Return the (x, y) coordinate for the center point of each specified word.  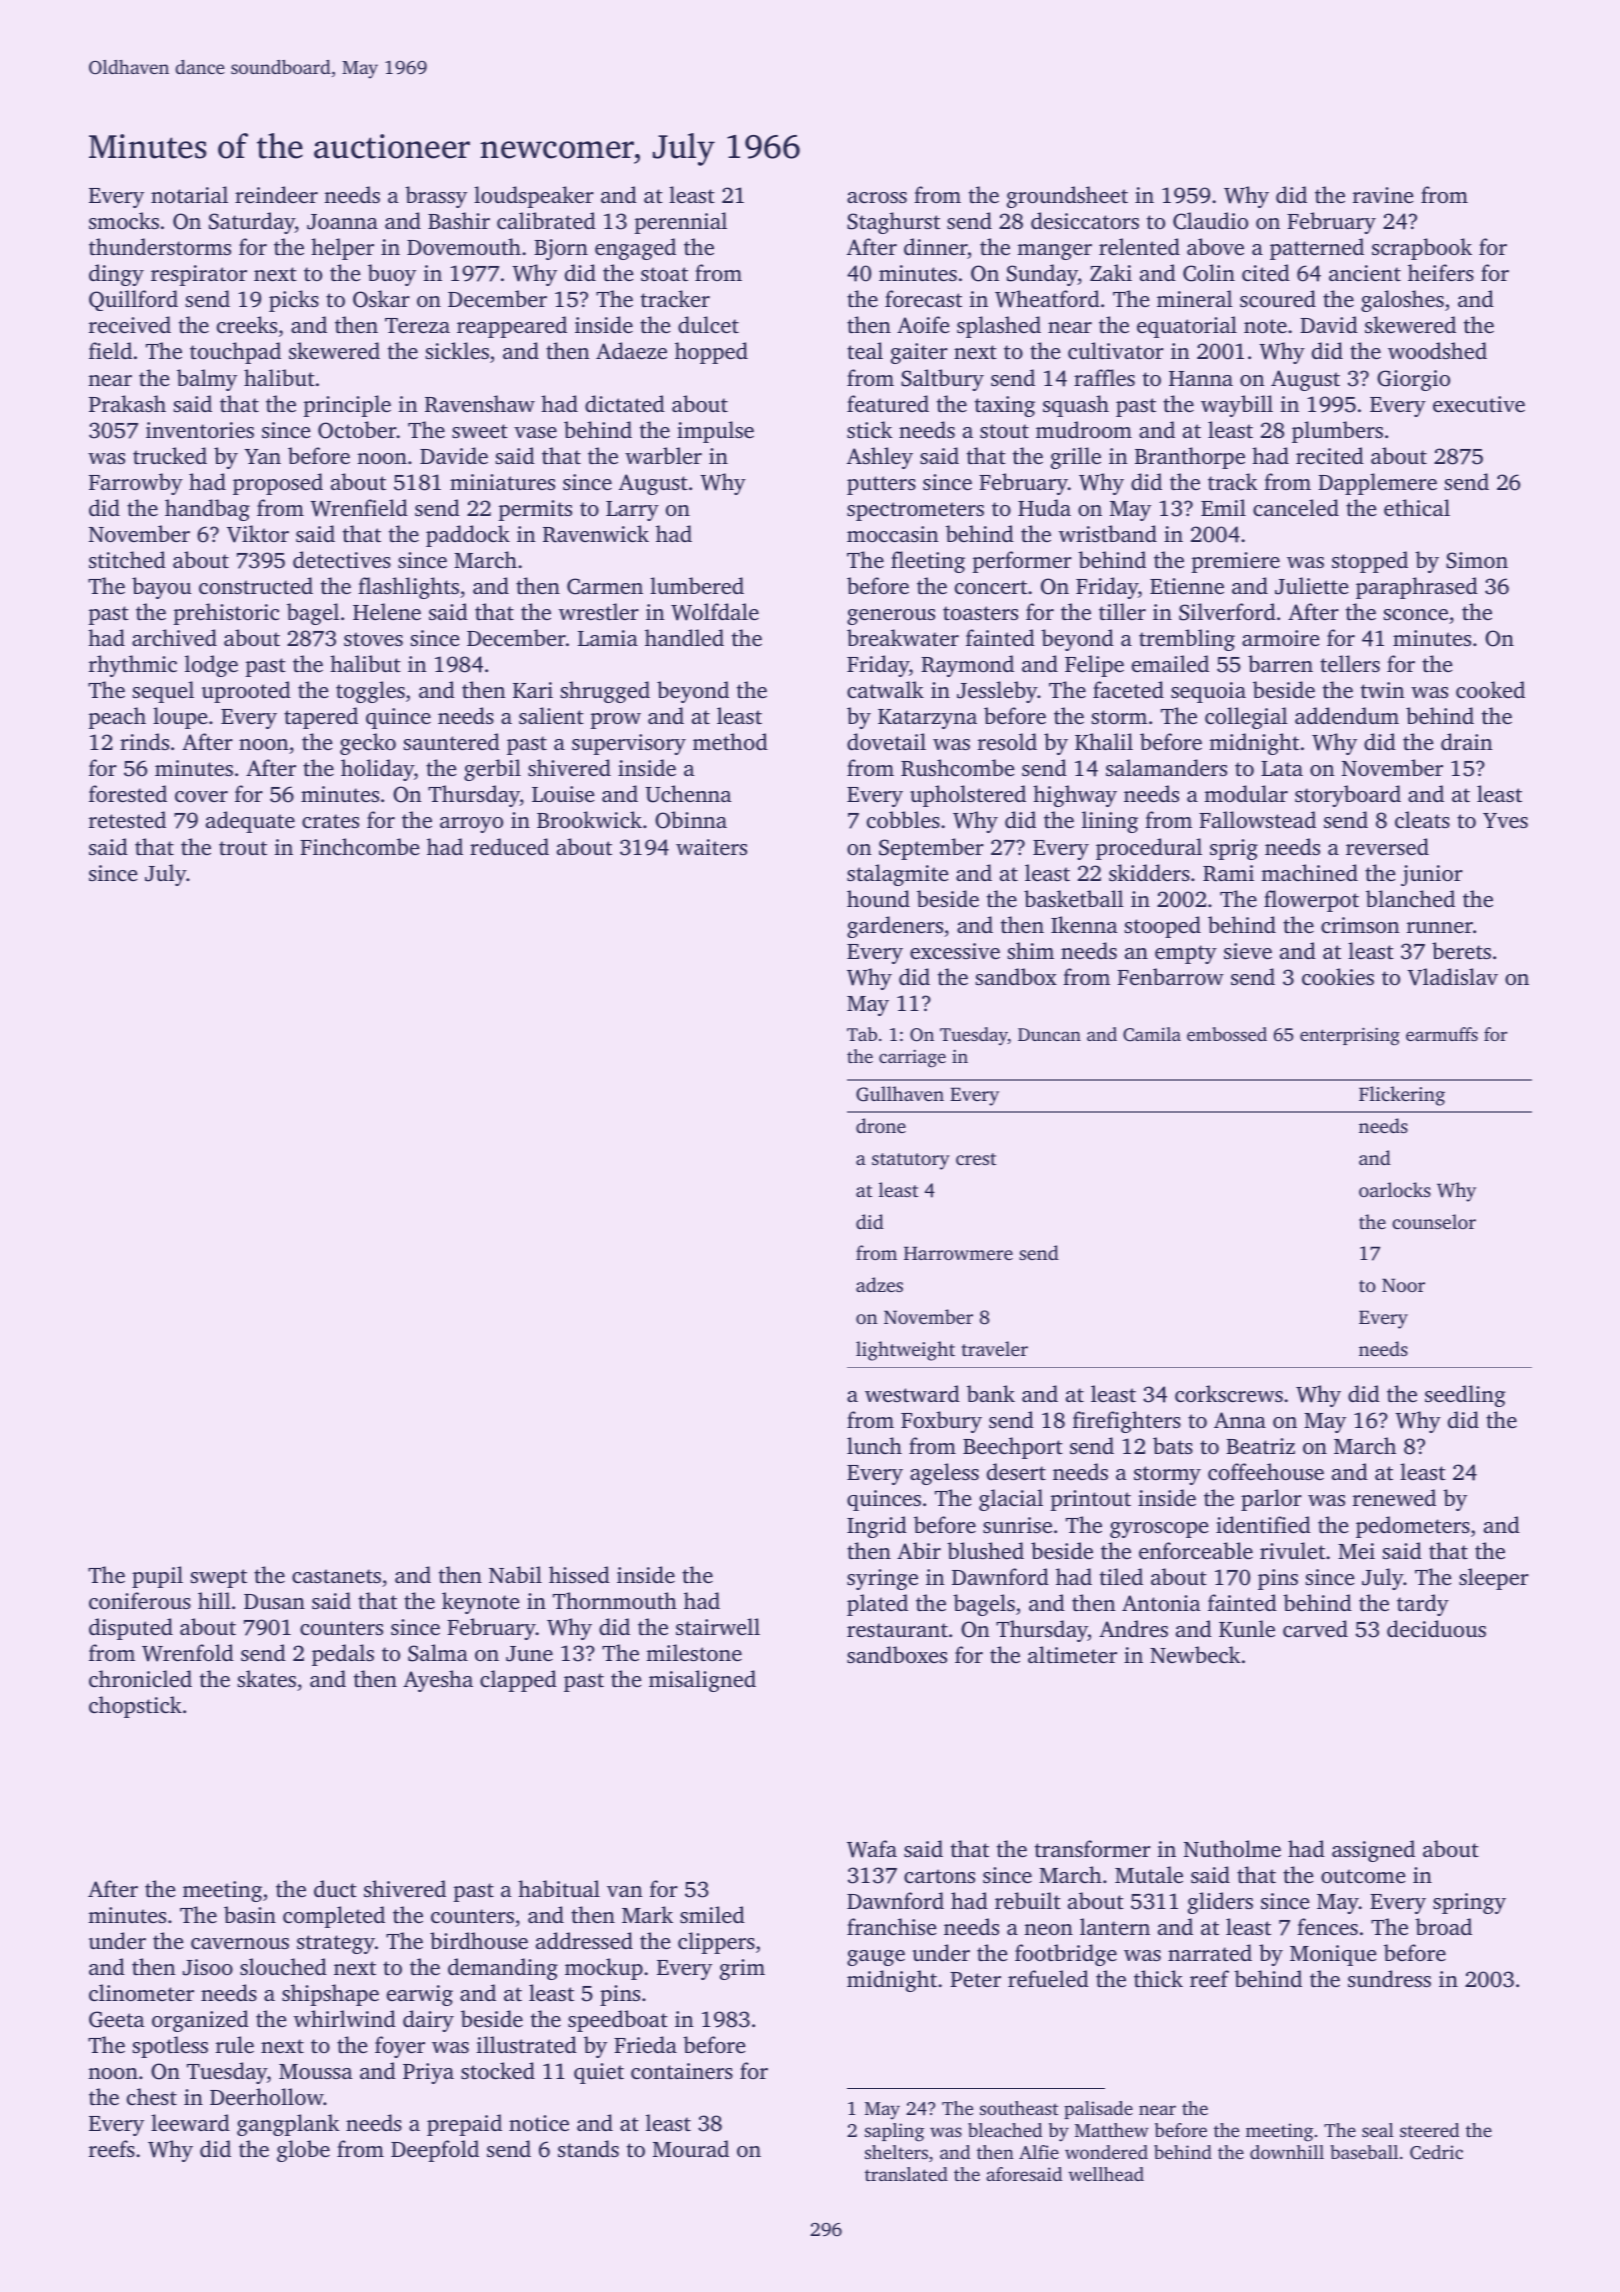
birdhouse (479, 1940)
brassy (436, 197)
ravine (1383, 195)
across (877, 197)
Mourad (691, 2148)
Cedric (1436, 2152)
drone (881, 1125)
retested (127, 819)
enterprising (1350, 1036)
